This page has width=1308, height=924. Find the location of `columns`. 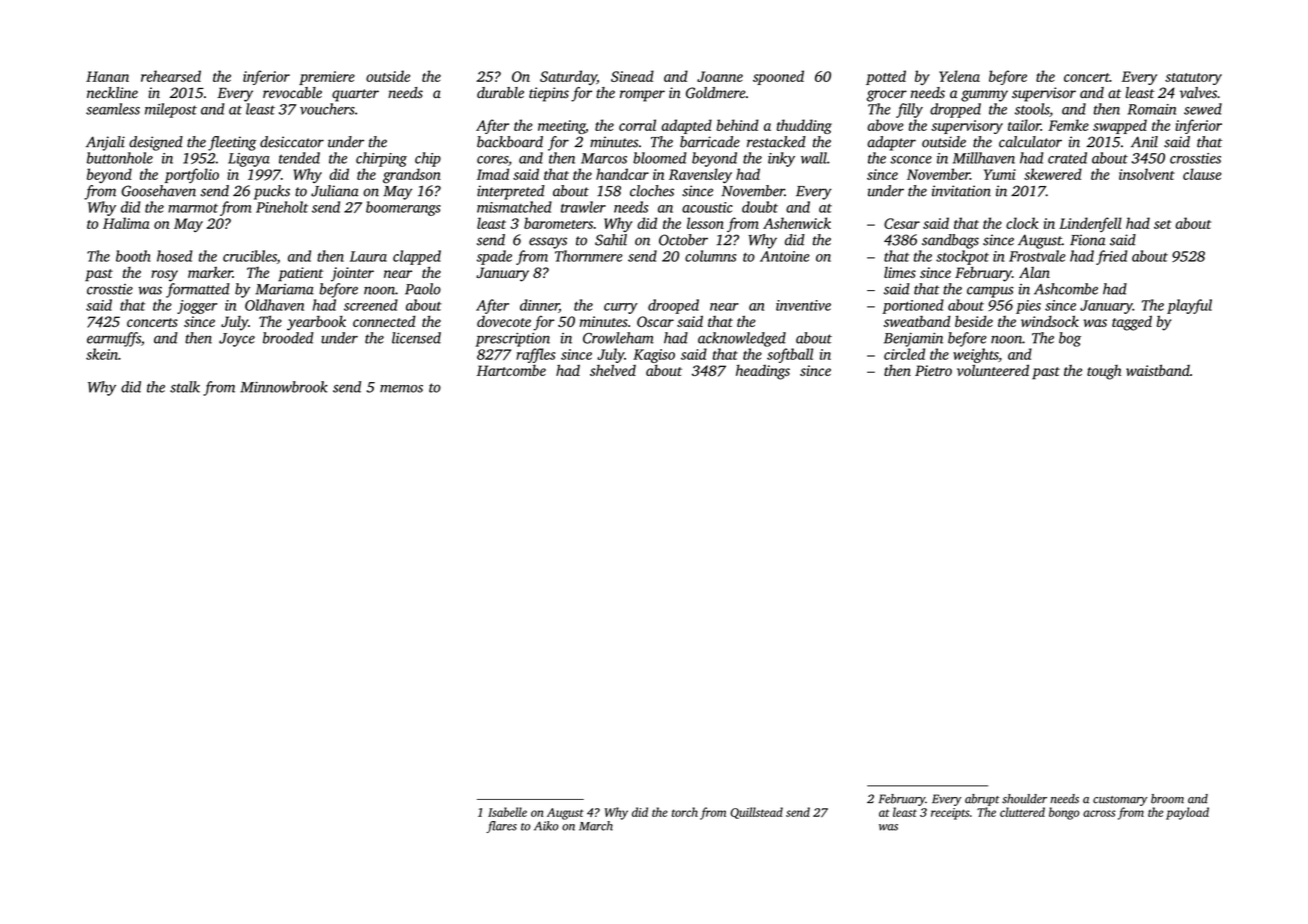

columns is located at coordinates (710, 256).
